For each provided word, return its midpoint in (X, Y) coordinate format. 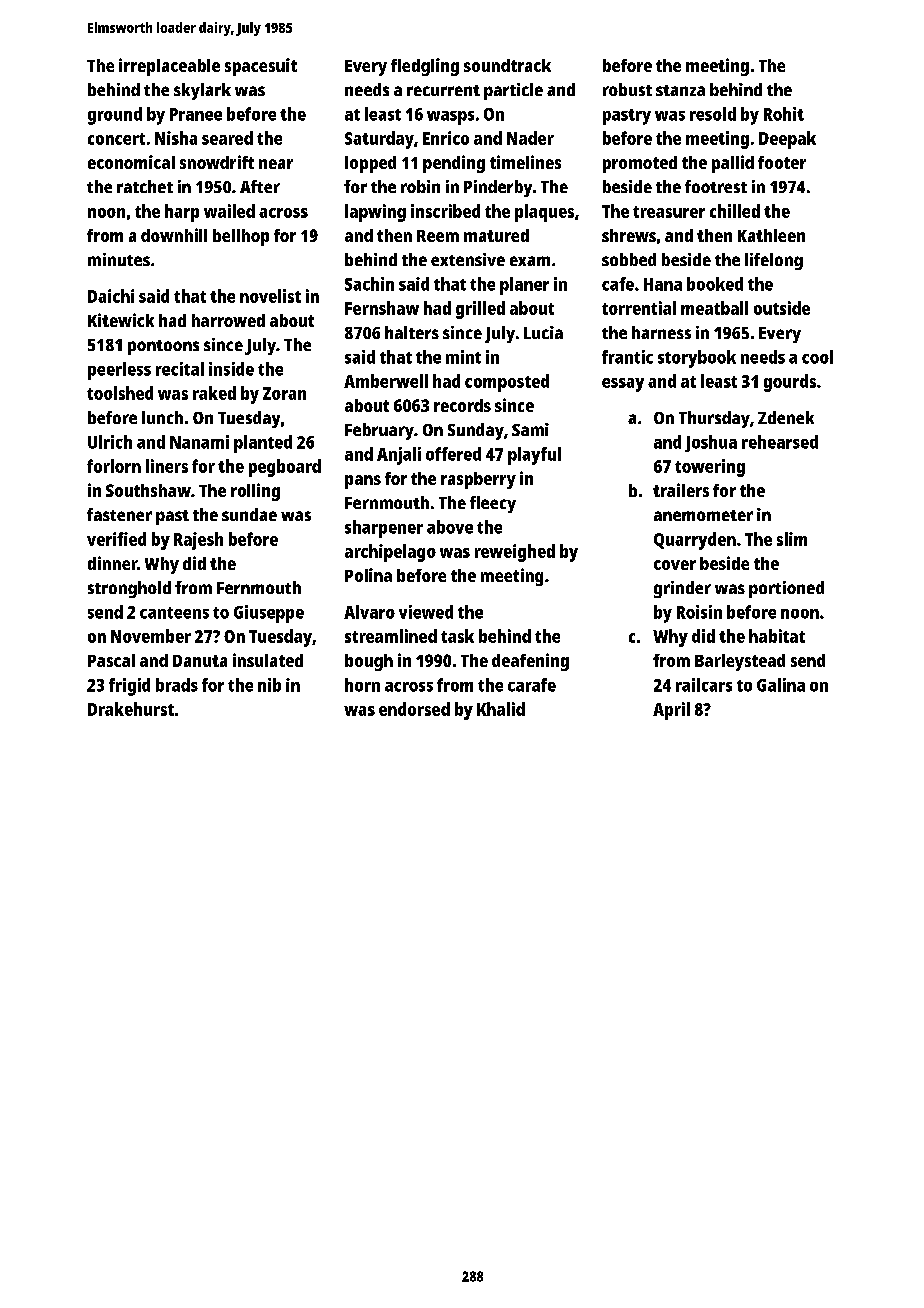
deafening (530, 662)
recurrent (443, 90)
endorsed (414, 709)
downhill (174, 235)
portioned (786, 589)
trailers (681, 490)
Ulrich (110, 442)
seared (227, 138)
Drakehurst (131, 709)
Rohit (784, 114)
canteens (174, 613)
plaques (544, 213)
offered (453, 454)
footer (782, 162)
